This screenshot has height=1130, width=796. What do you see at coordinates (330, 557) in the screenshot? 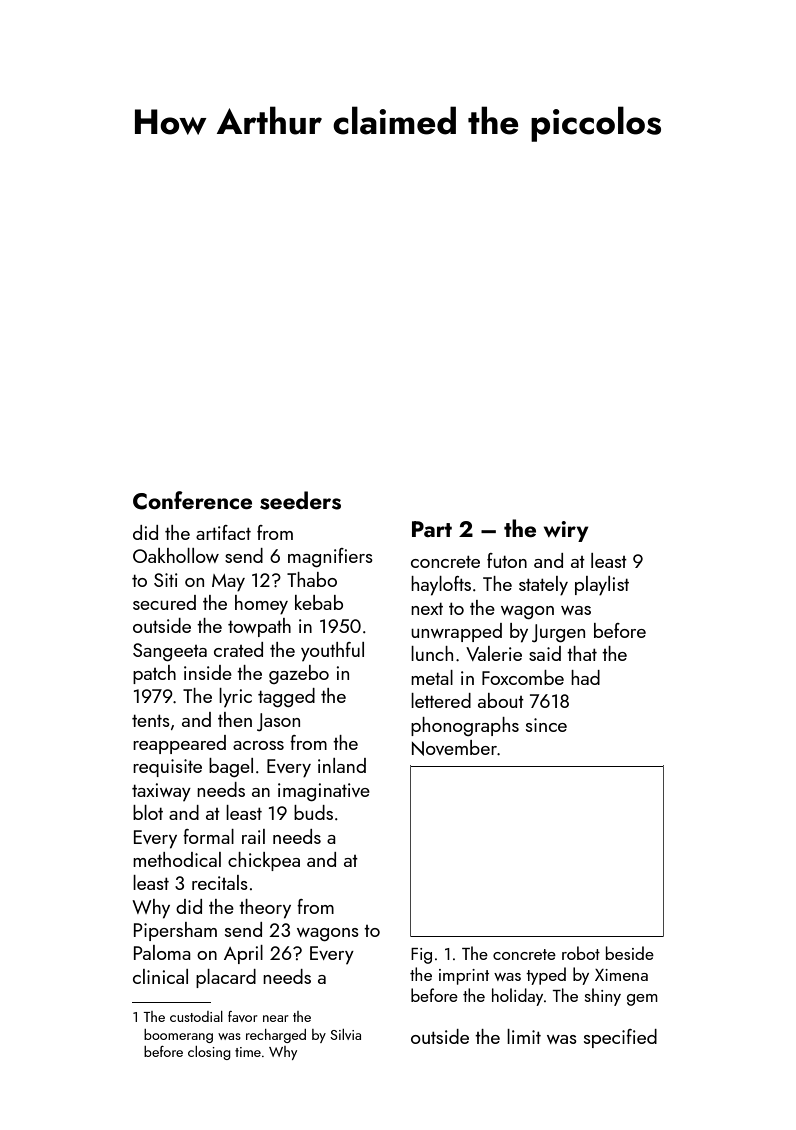
I see `magnifiers` at bounding box center [330, 557].
